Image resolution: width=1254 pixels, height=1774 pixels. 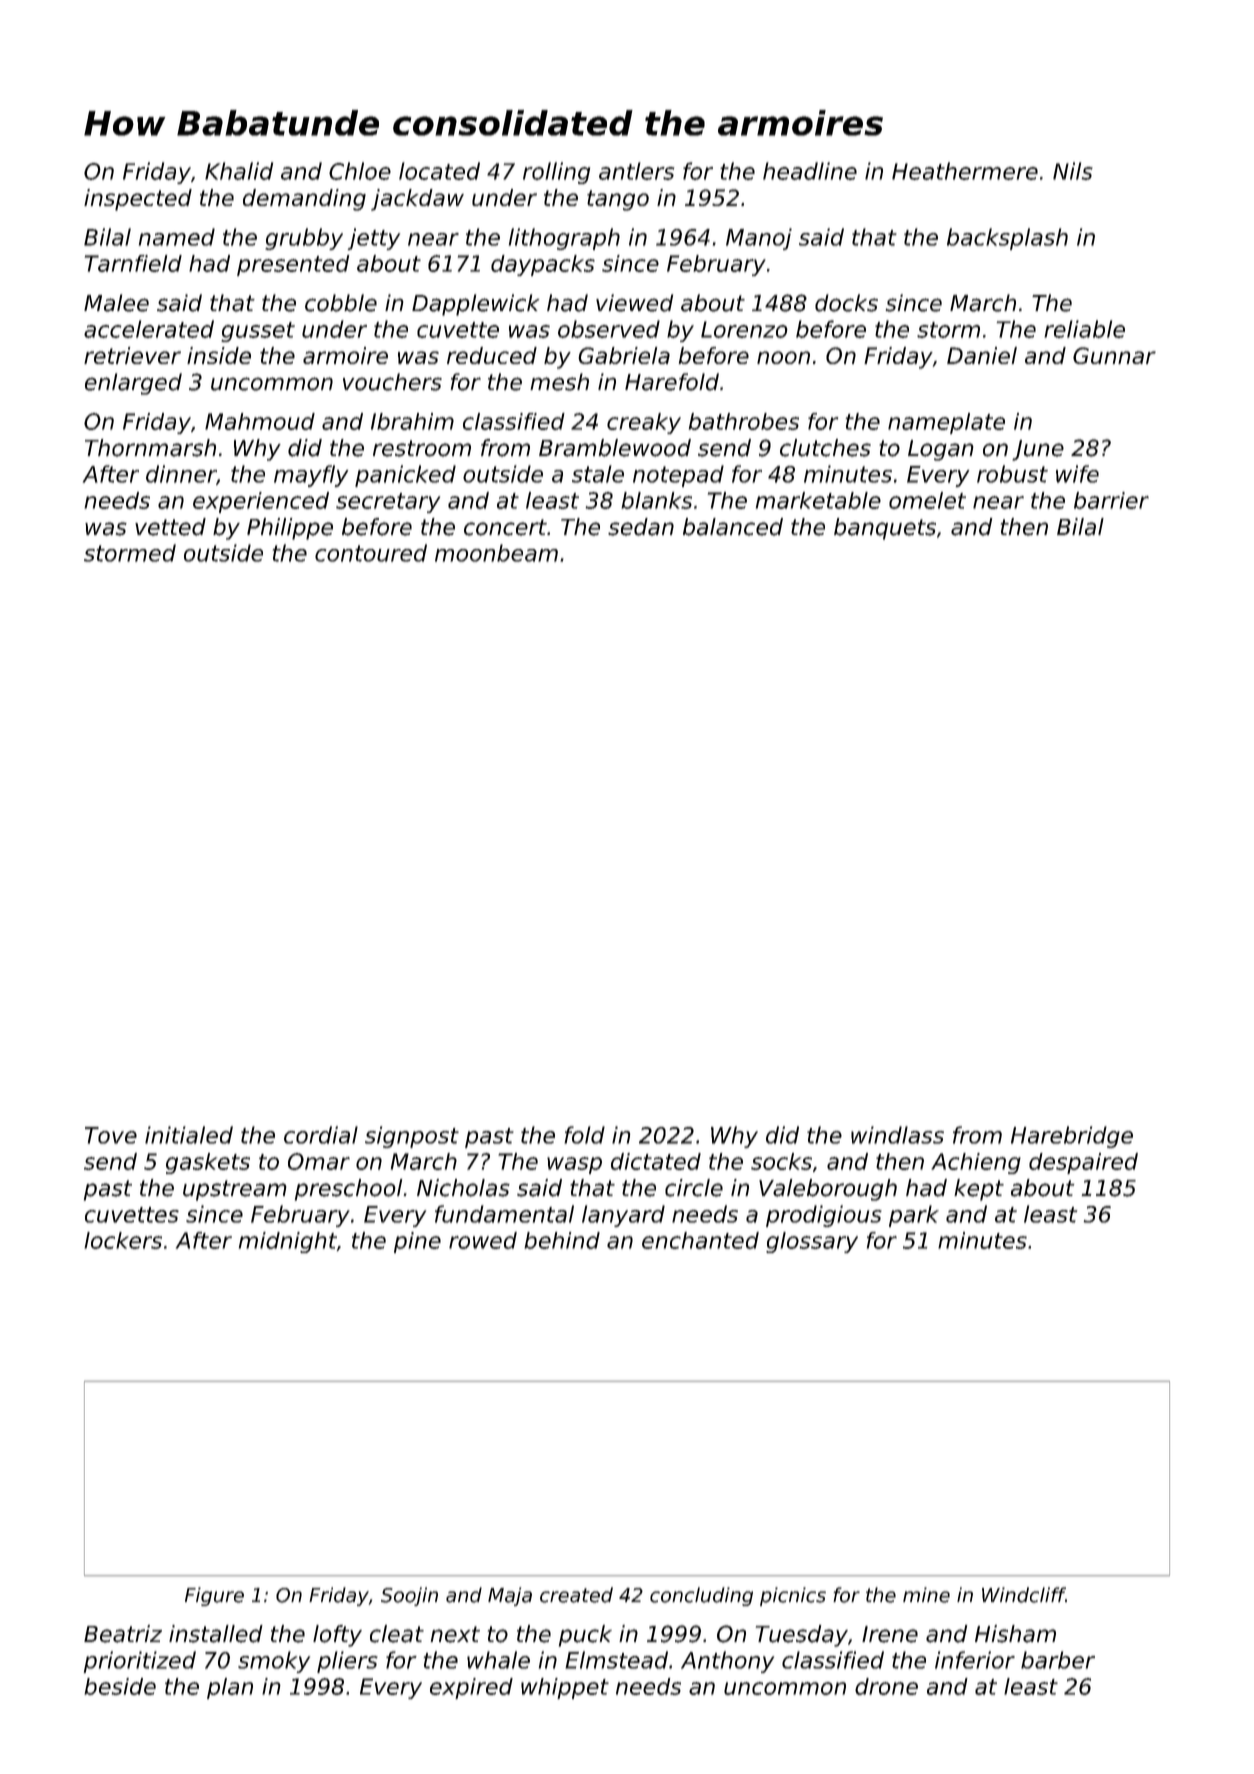 What do you see at coordinates (1023, 1595) in the document?
I see `Windcliff` at bounding box center [1023, 1595].
